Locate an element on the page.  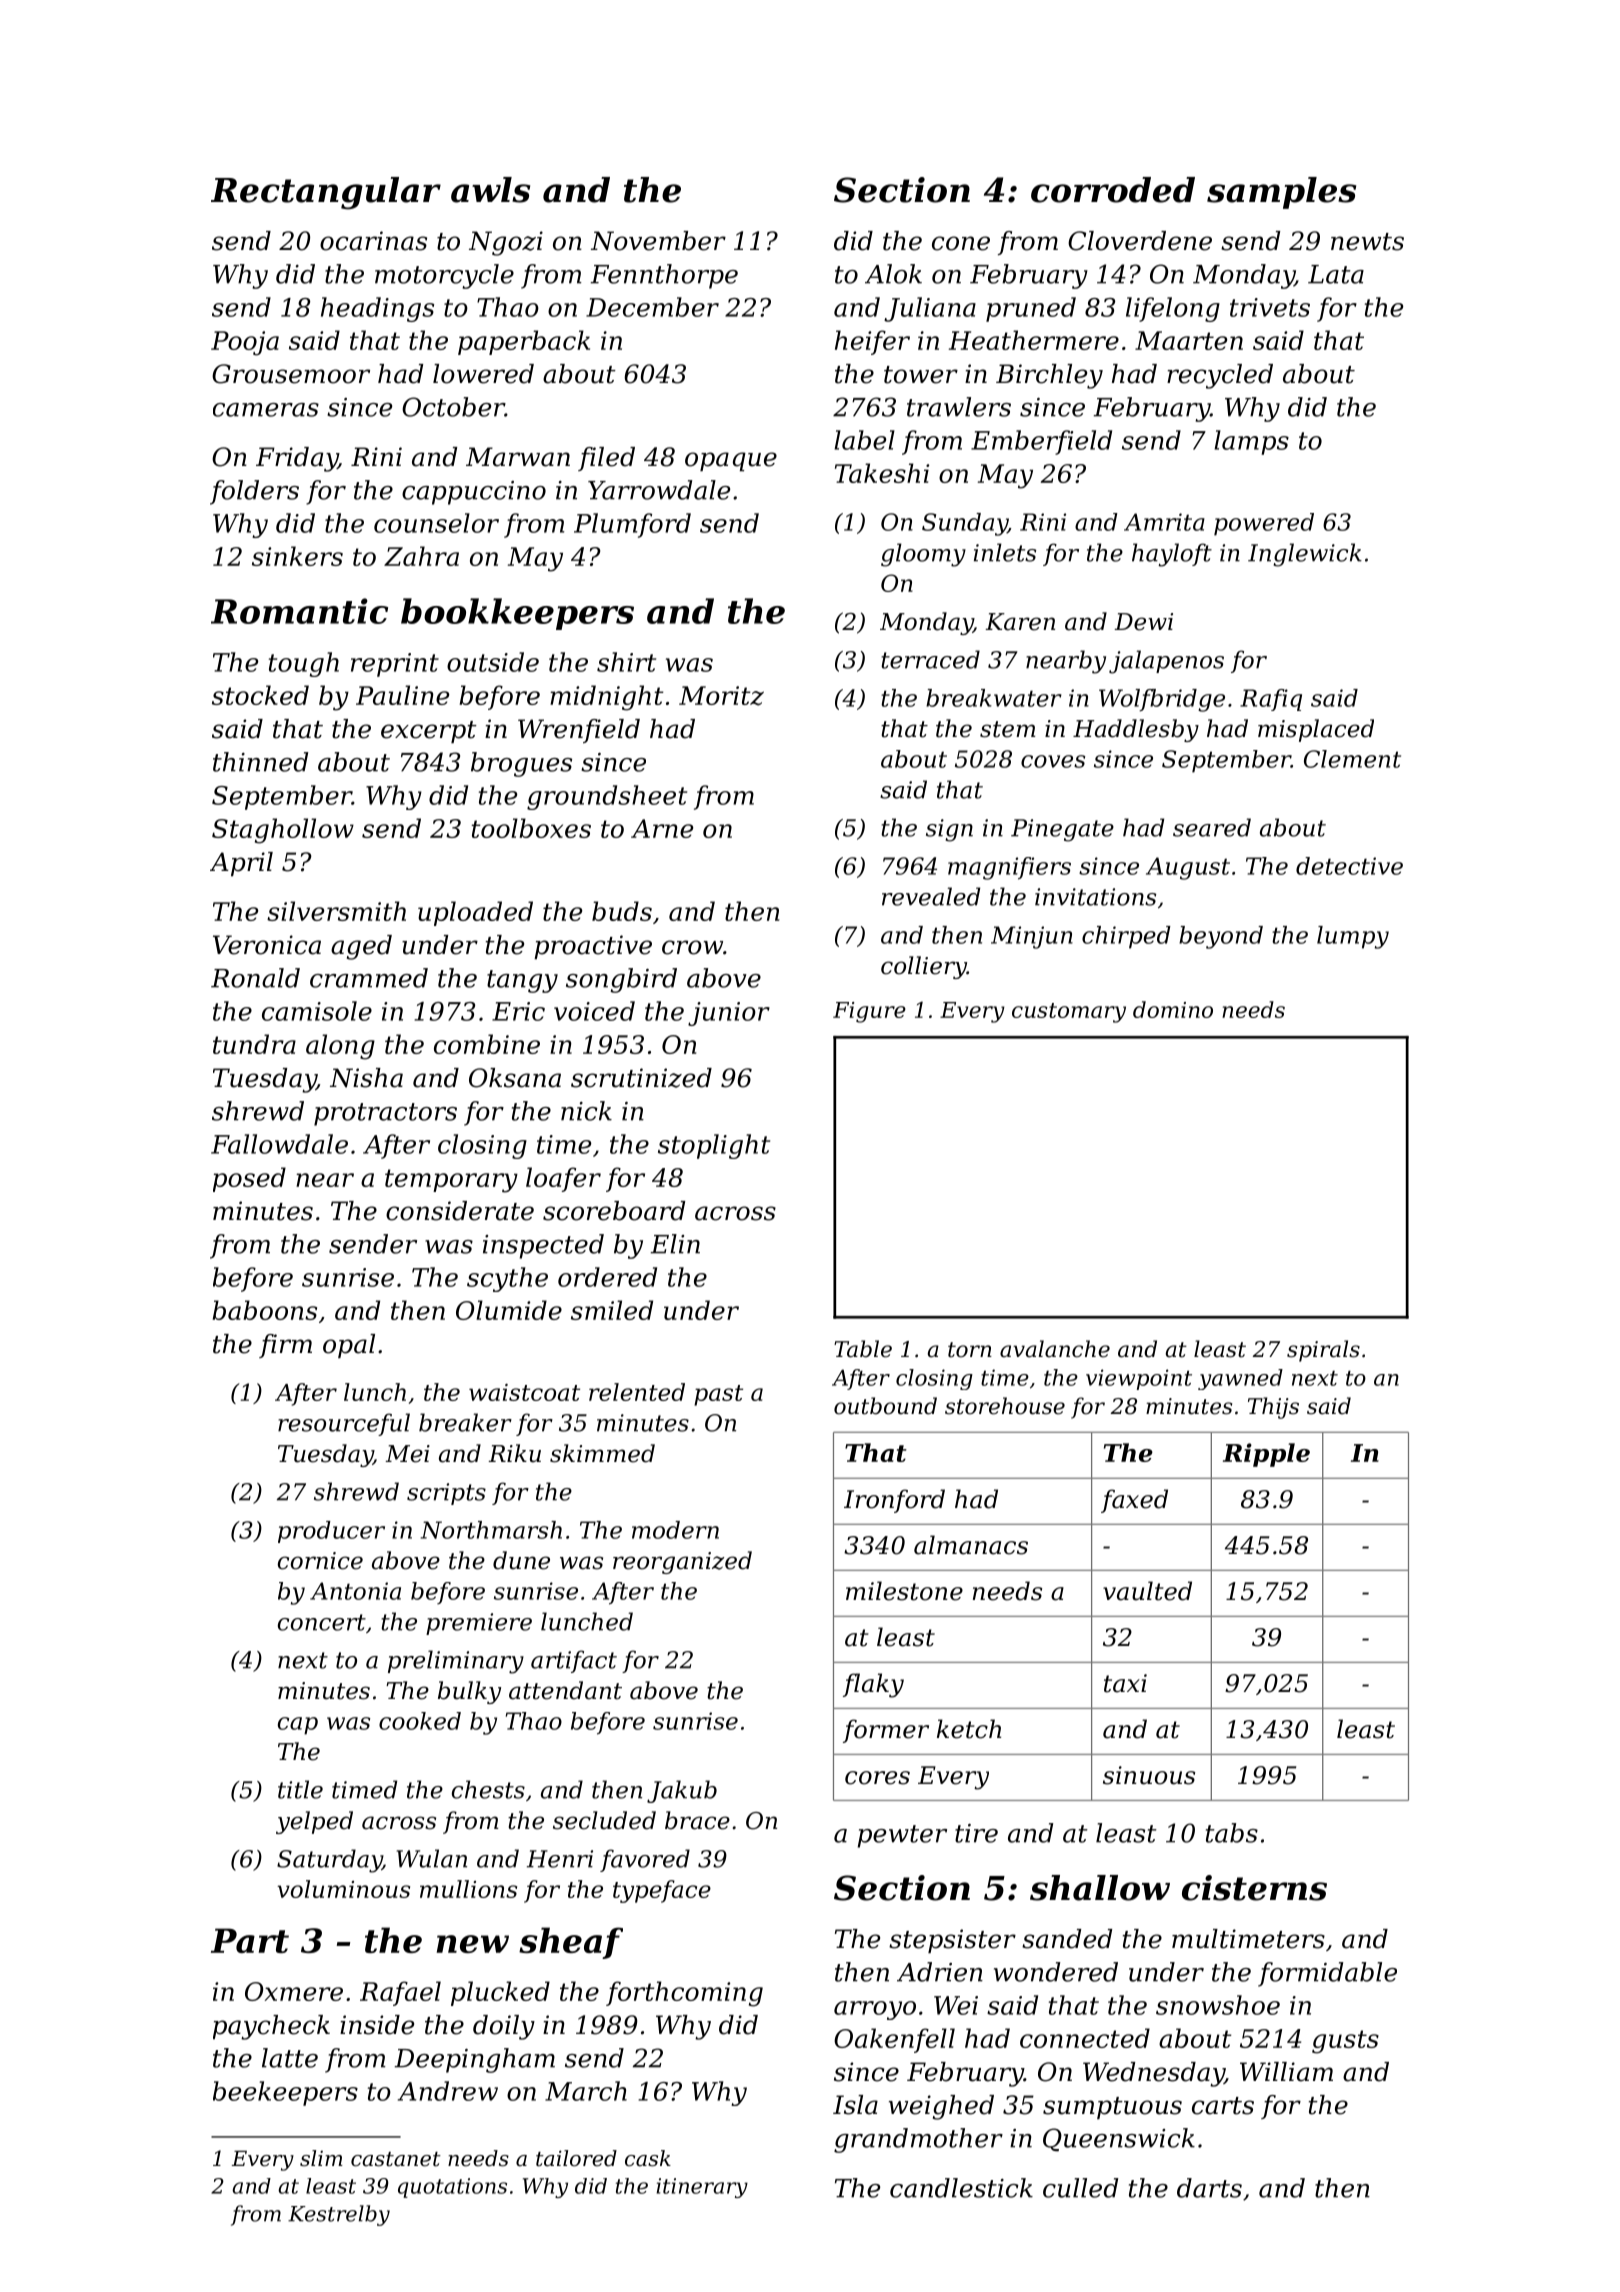
Moritz is located at coordinates (721, 696).
